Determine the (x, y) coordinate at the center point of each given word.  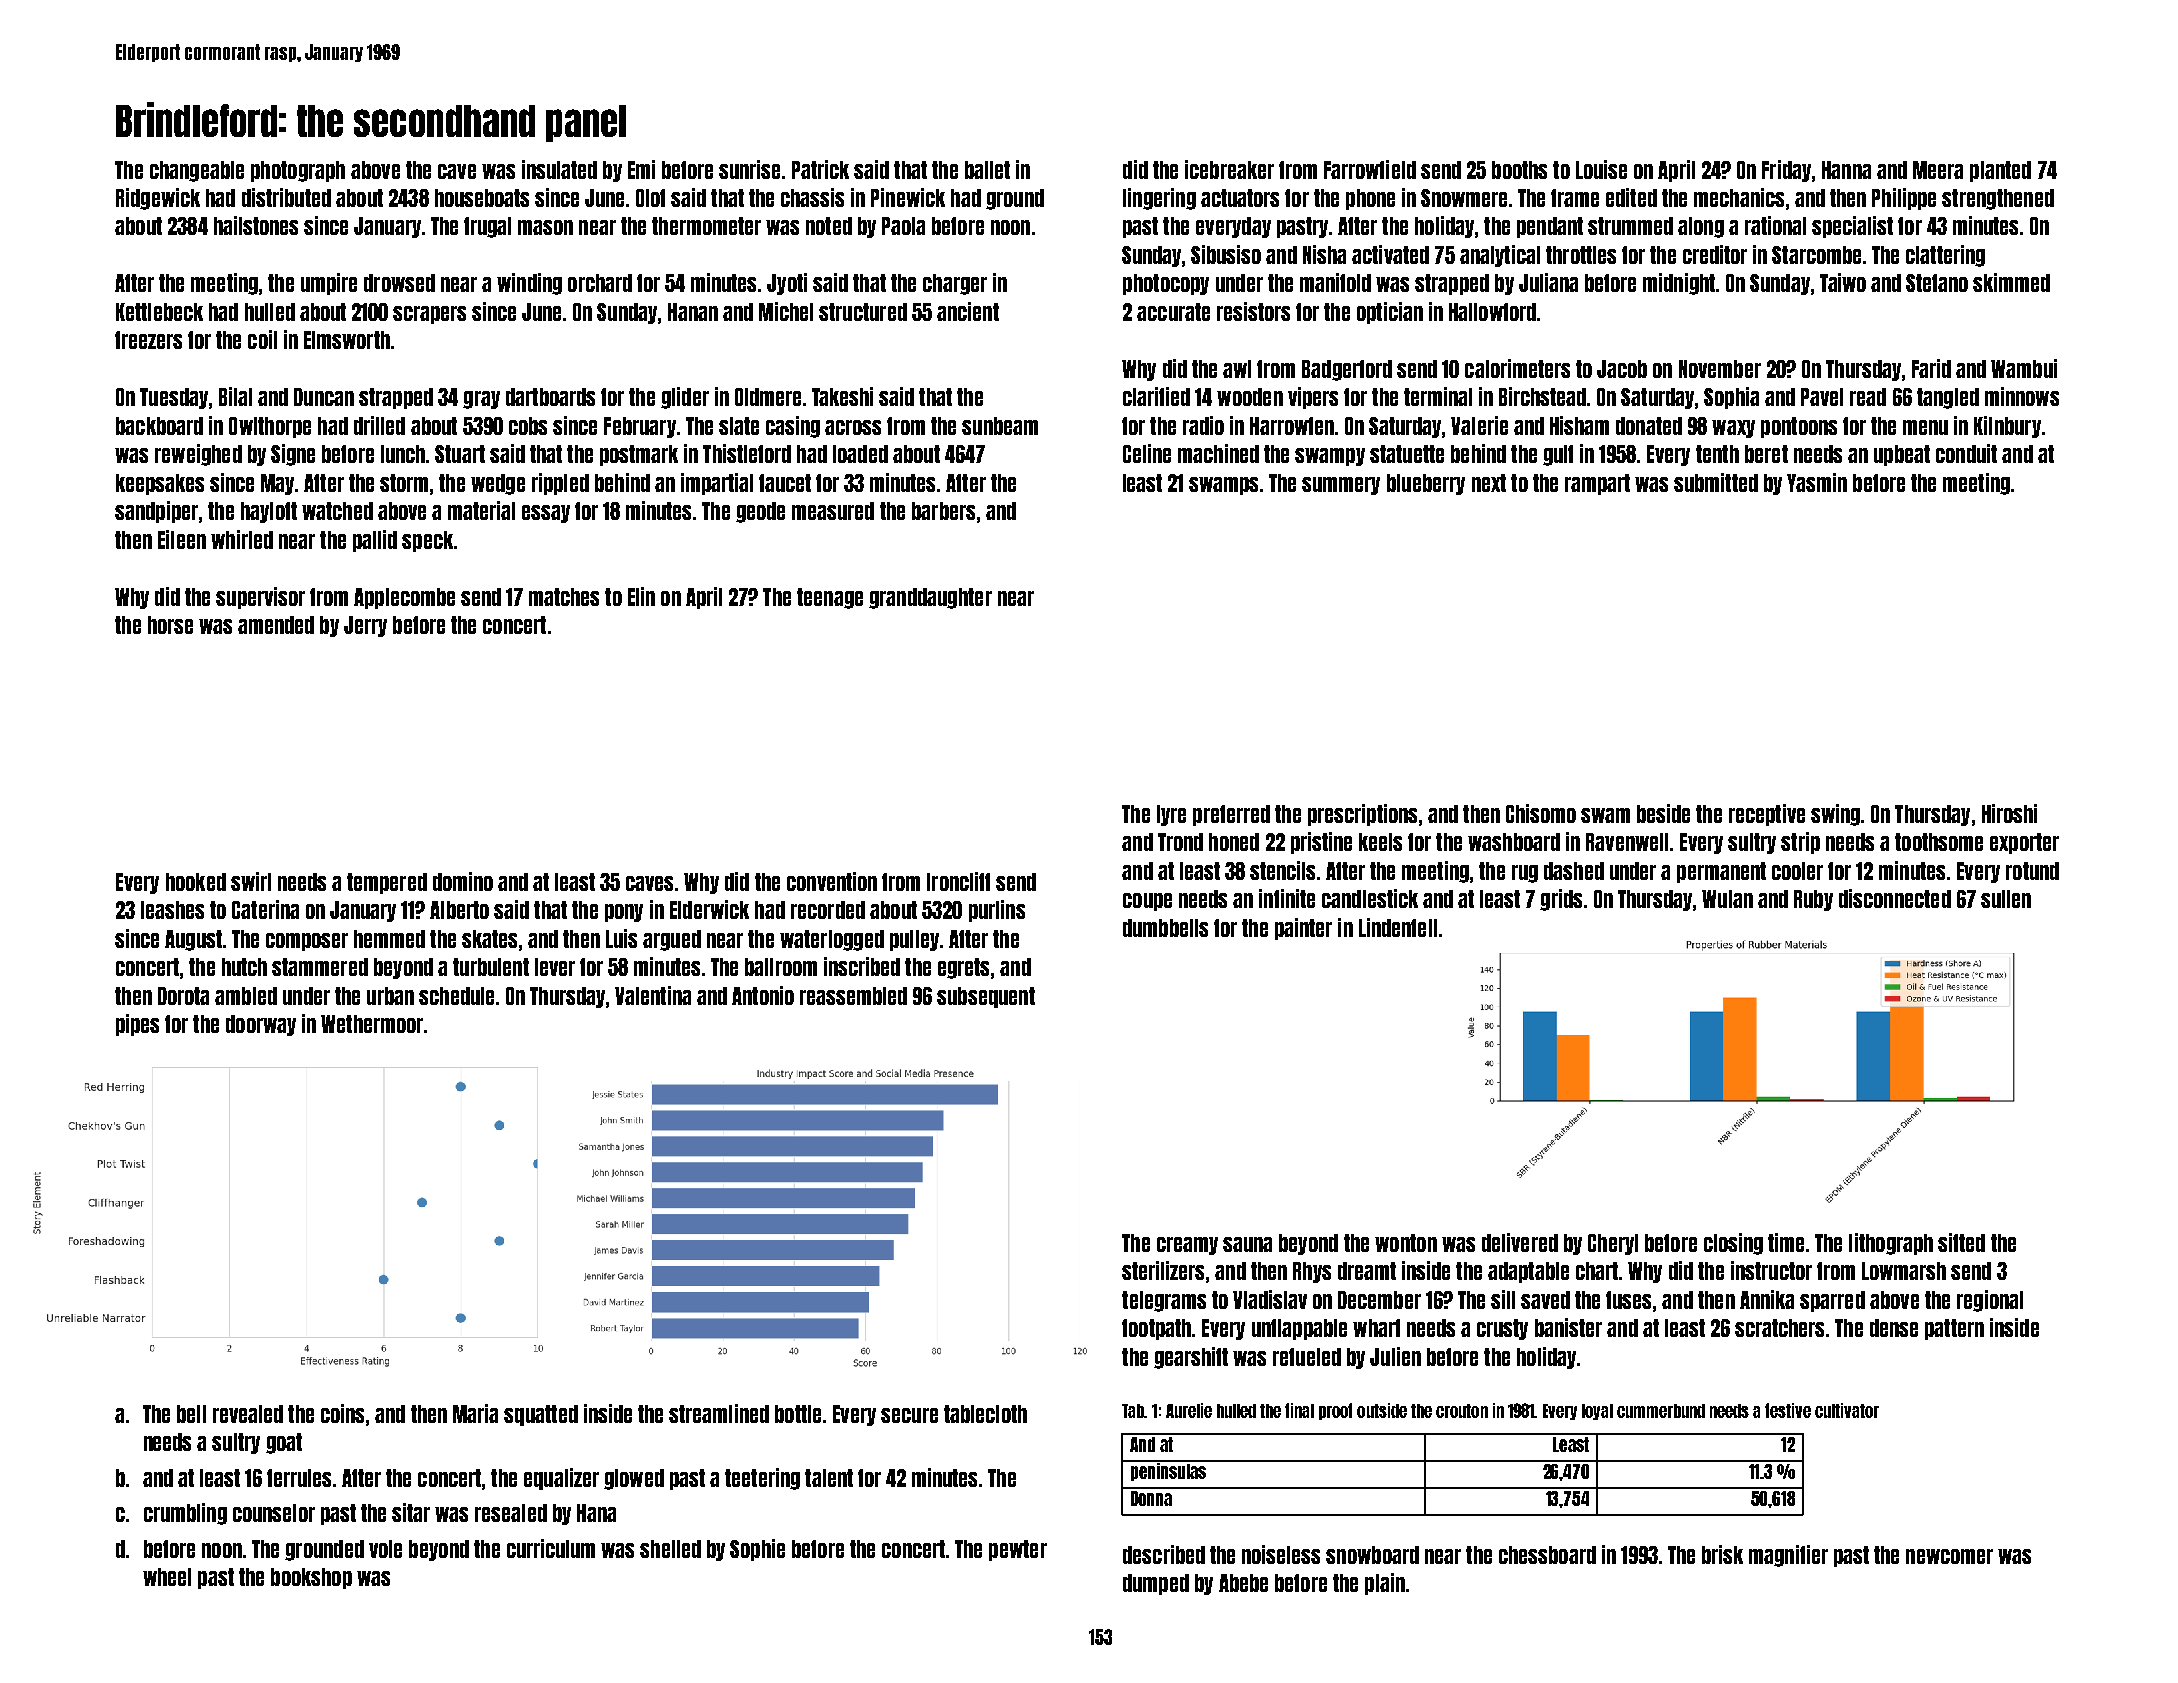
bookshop (311, 1578)
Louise (1601, 169)
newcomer (1949, 1556)
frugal (487, 227)
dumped (1156, 1584)
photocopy (1166, 284)
